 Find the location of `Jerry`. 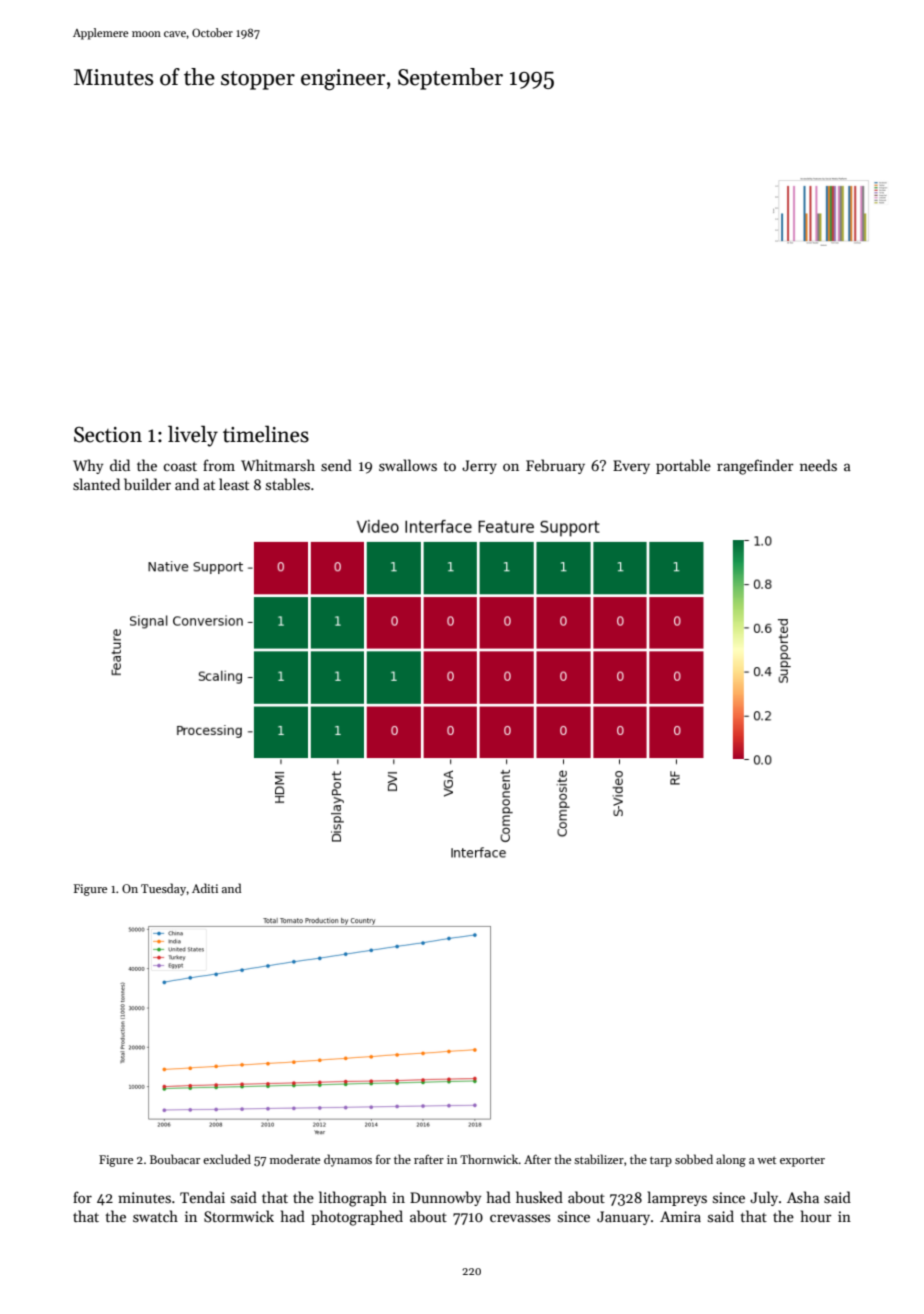

Jerry is located at coordinates (479, 467).
